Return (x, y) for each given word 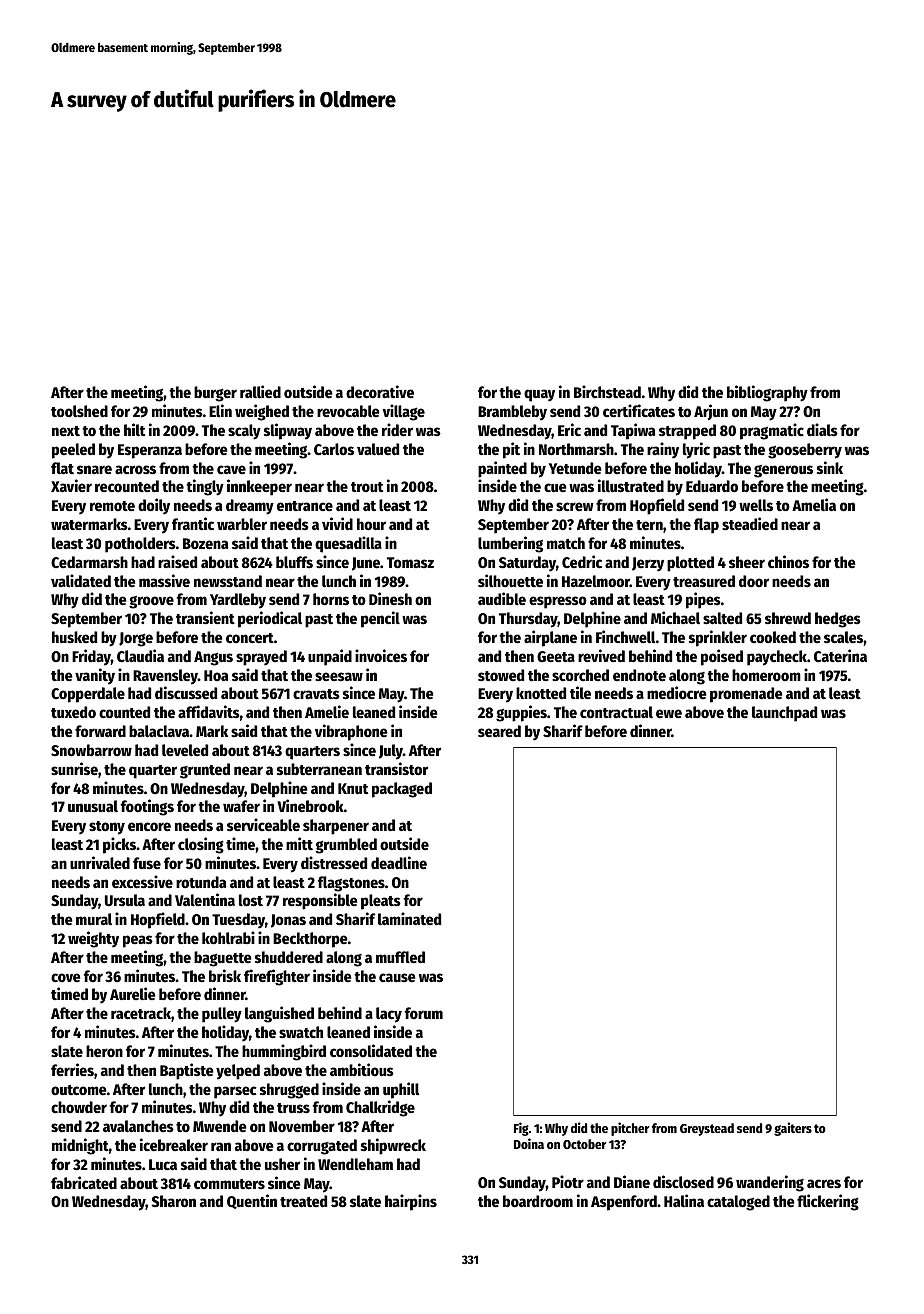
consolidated (371, 1050)
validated (81, 580)
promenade (746, 695)
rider (397, 429)
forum (424, 1013)
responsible (320, 901)
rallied (260, 391)
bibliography (767, 393)
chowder (79, 1107)
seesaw (339, 676)
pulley (222, 1015)
